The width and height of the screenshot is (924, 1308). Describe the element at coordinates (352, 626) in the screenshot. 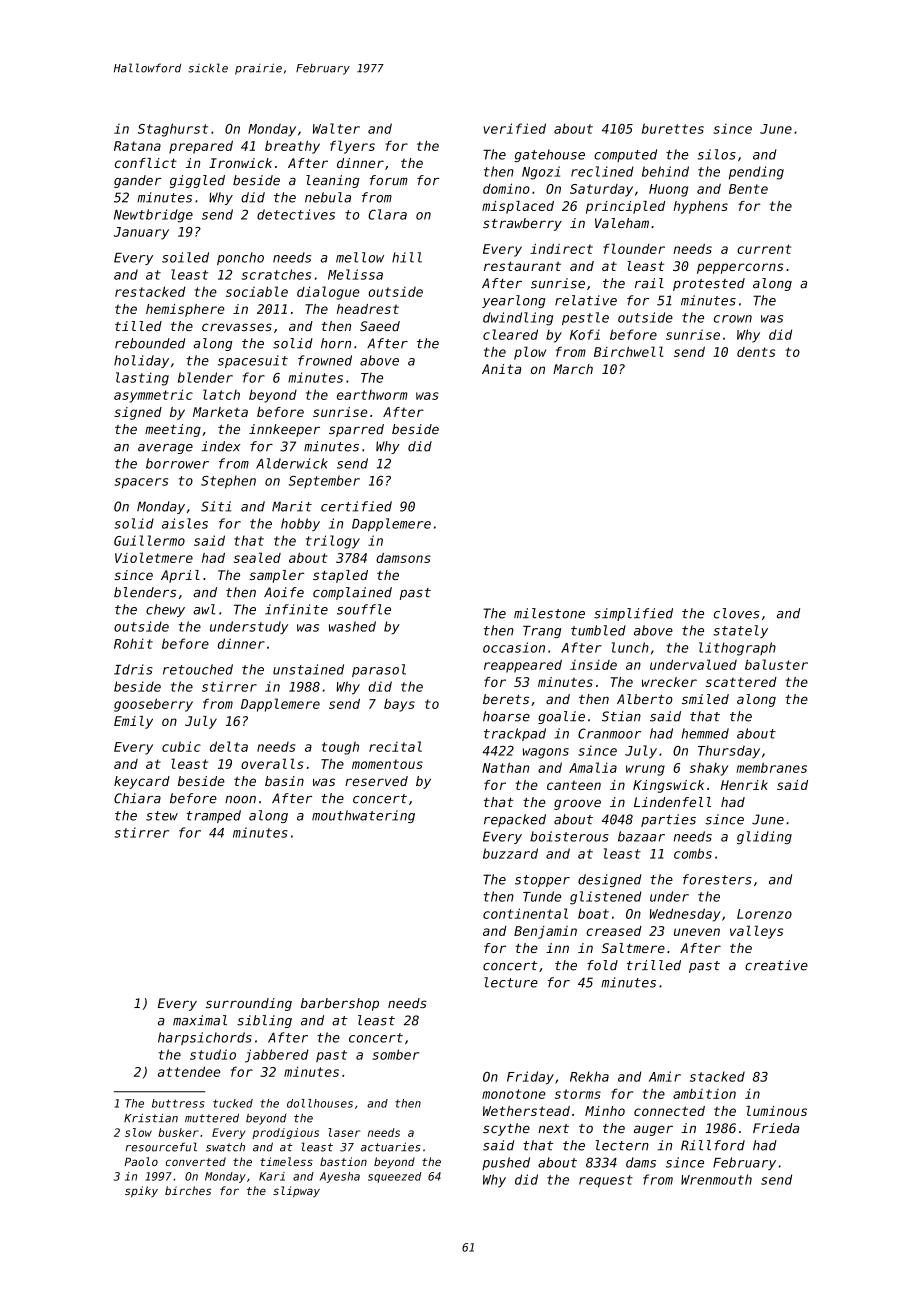

I see `washed` at that location.
